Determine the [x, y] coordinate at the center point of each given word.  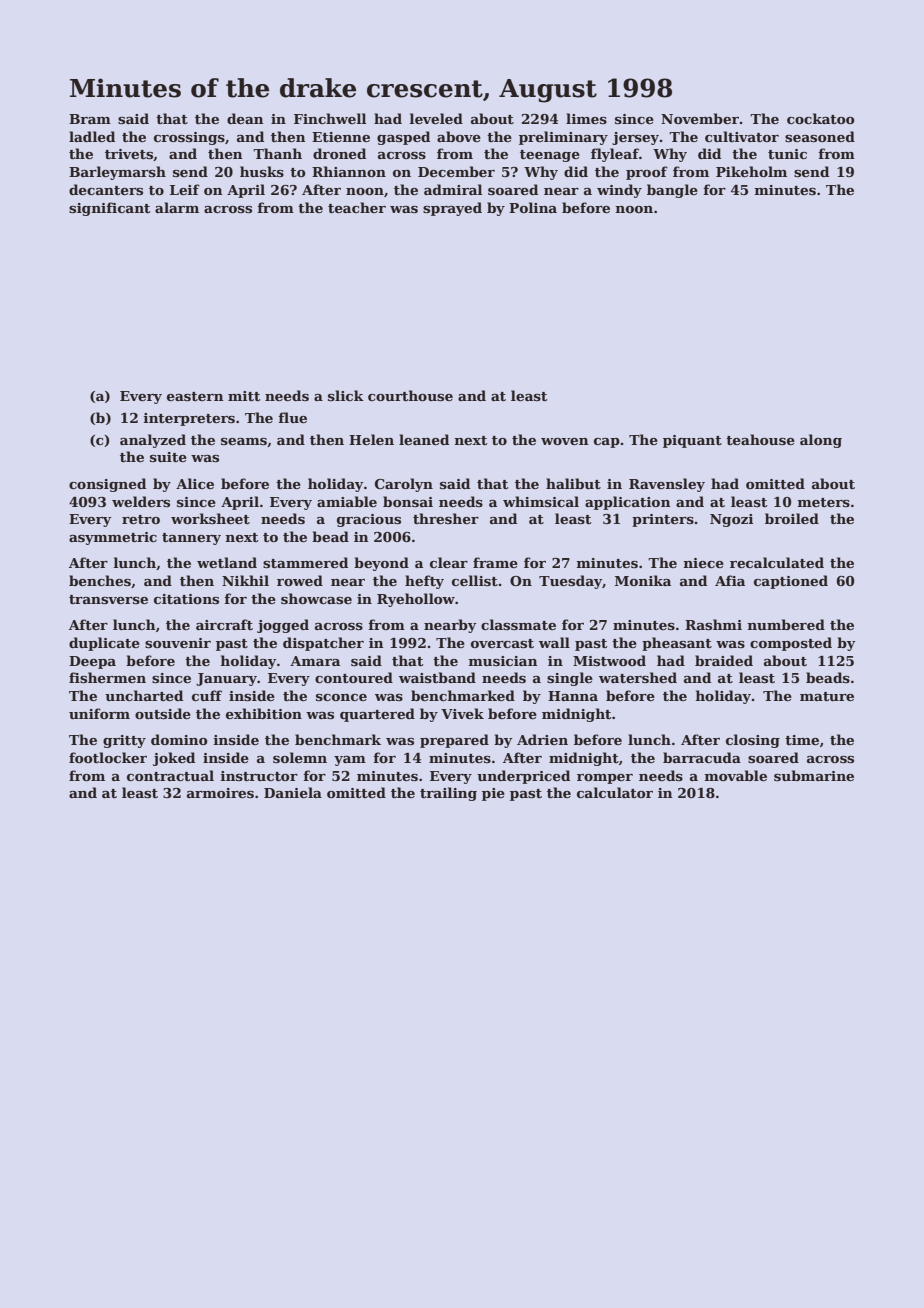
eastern [195, 396]
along [821, 441]
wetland [227, 562]
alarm [177, 207]
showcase [316, 598]
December [456, 171]
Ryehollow [416, 600]
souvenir [178, 643]
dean [245, 118]
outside [163, 713]
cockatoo [821, 118]
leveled [436, 118]
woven [565, 441]
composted [791, 644]
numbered [786, 624]
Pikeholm [751, 171]
